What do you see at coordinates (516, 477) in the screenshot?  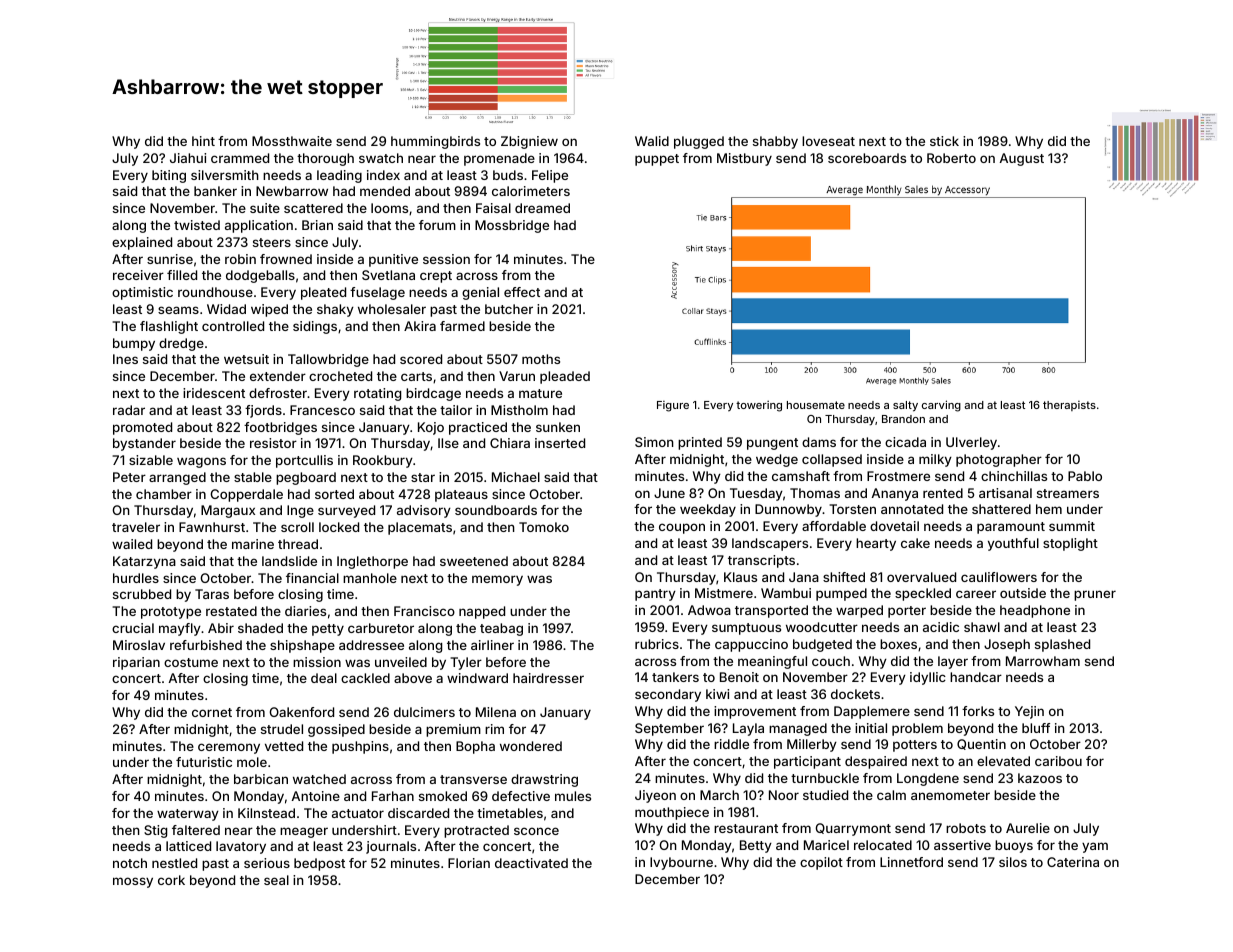 I see `Michael` at bounding box center [516, 477].
